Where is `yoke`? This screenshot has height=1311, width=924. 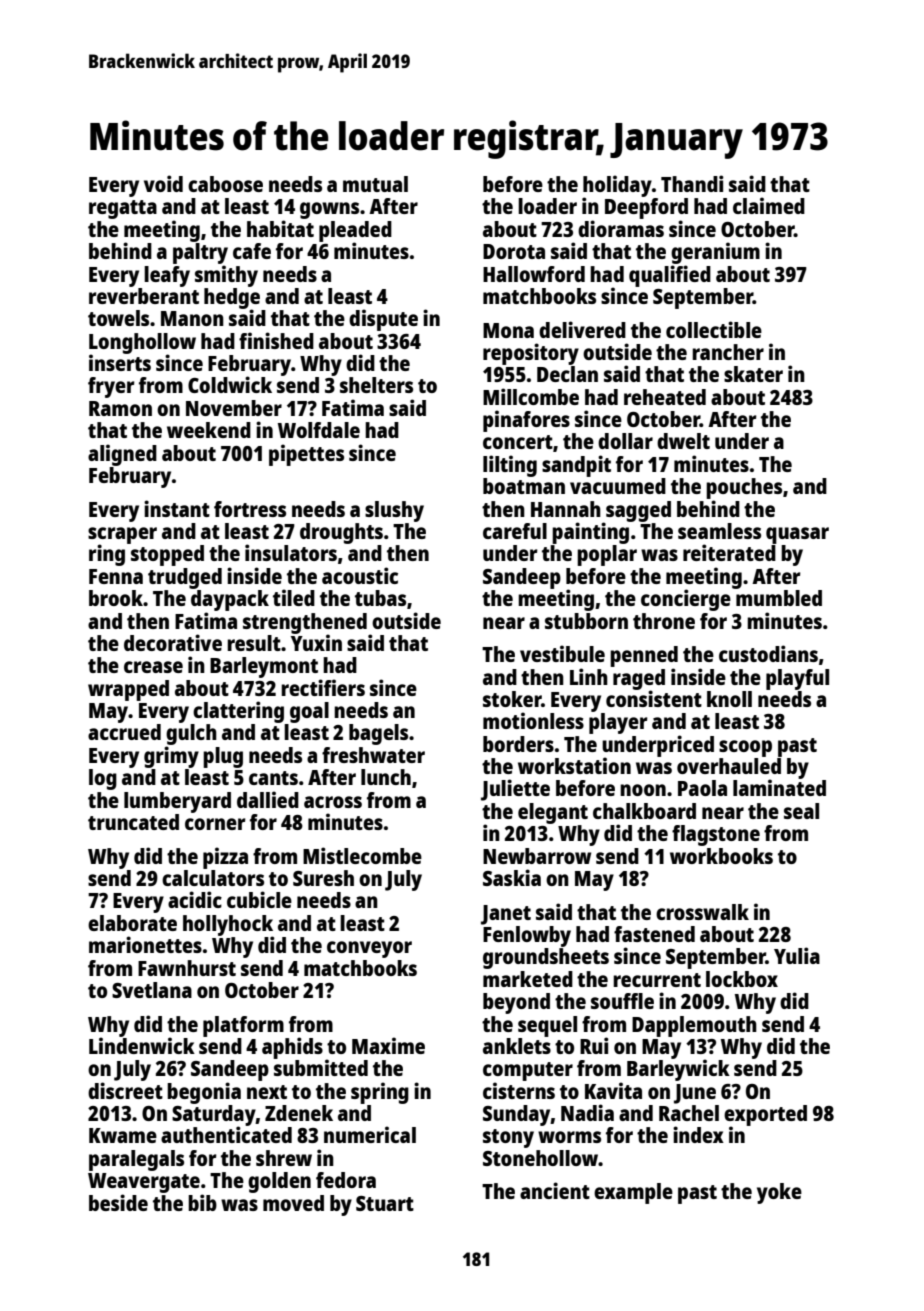
yoke is located at coordinates (779, 1193).
